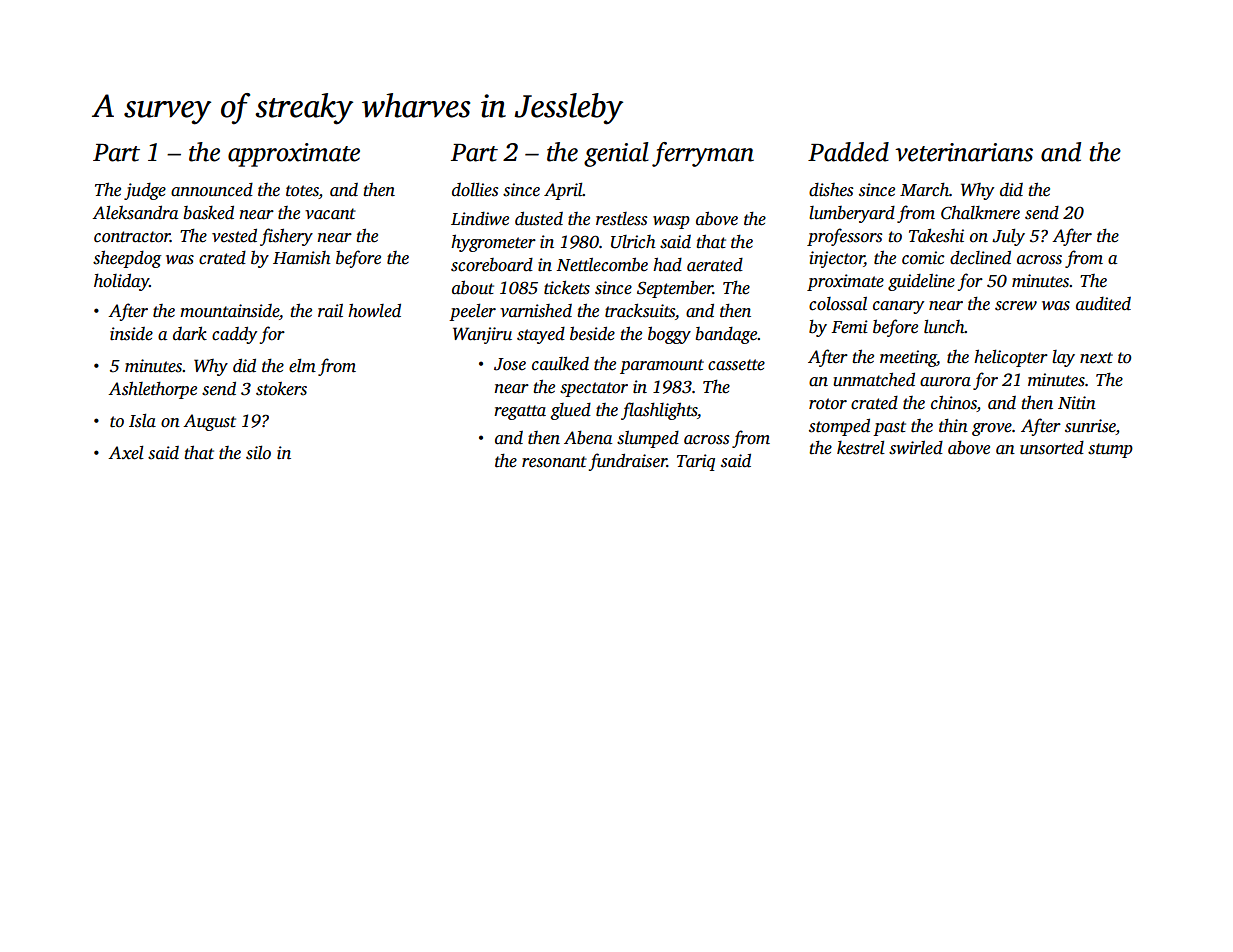 This screenshot has width=1233, height=952. I want to click on veterinarians, so click(964, 152).
